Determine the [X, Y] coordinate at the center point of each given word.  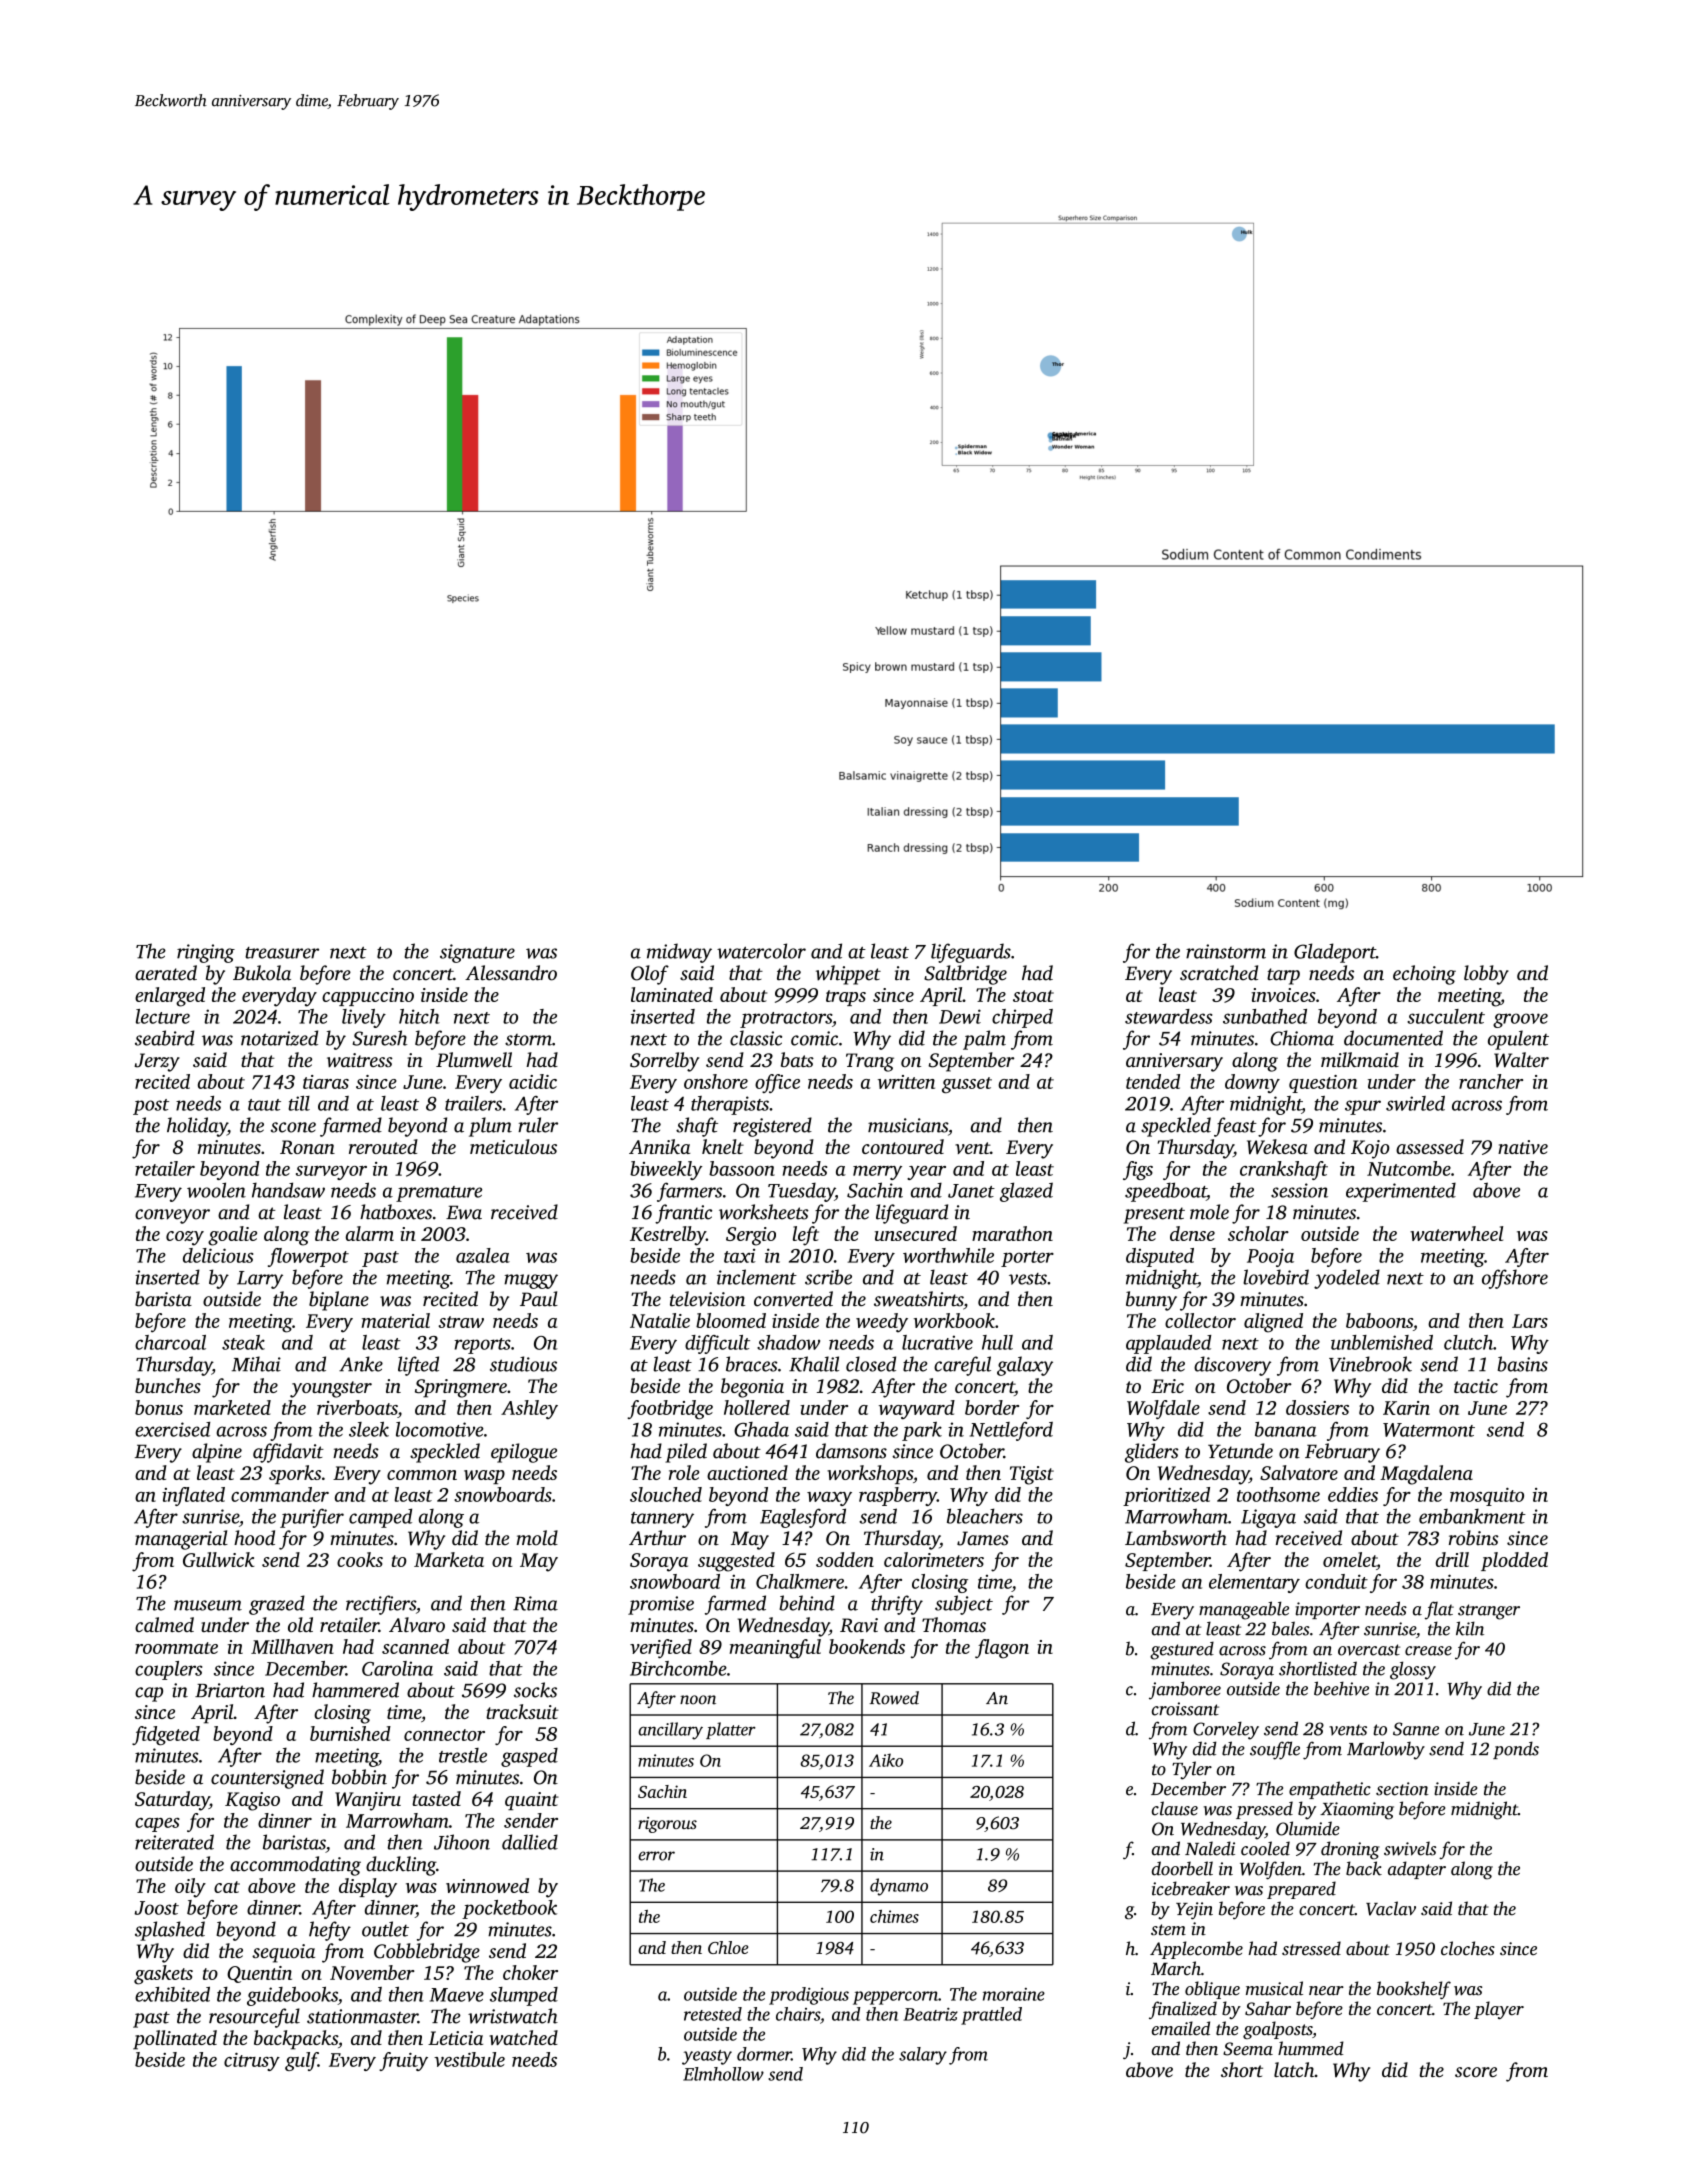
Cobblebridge [427, 1953]
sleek [369, 1429]
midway [679, 953]
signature [477, 953]
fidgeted [166, 1735]
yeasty [707, 2057]
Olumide [1308, 1828]
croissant [1185, 1709]
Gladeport [1335, 953]
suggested [736, 1562]
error [656, 1856]
